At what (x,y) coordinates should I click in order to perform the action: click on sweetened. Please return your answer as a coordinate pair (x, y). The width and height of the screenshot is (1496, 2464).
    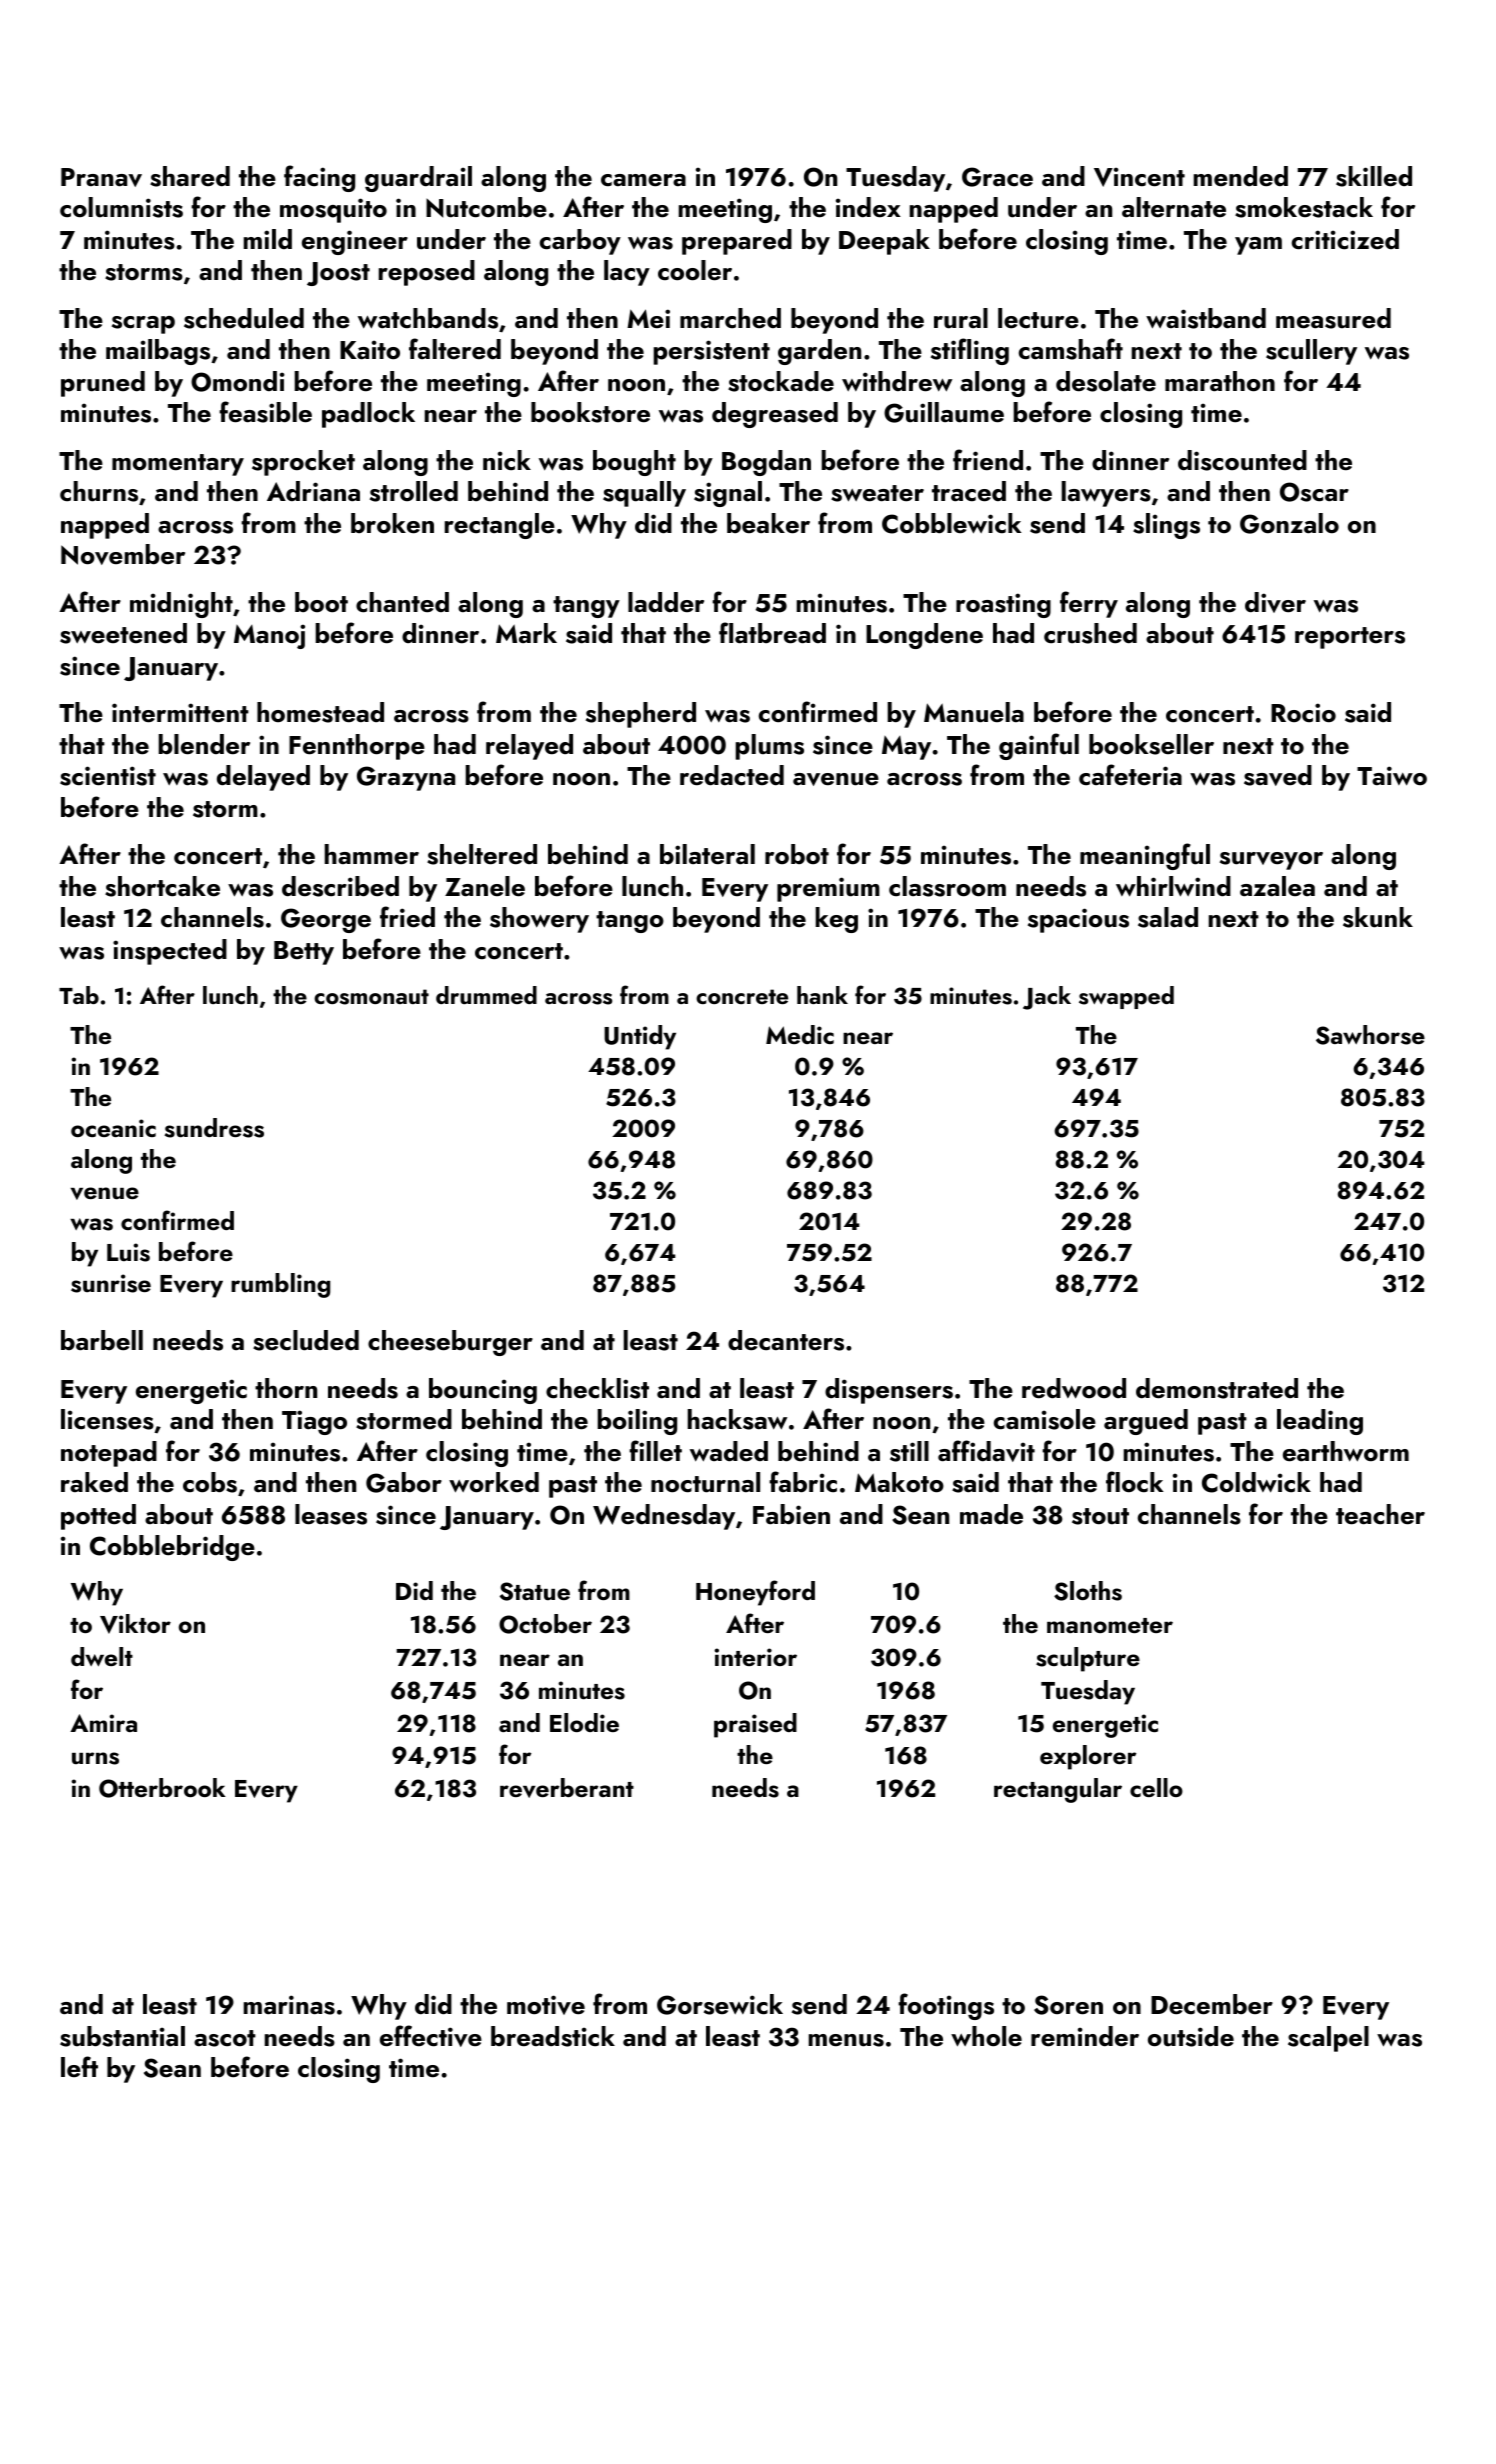
    Looking at the image, I should click on (123, 633).
